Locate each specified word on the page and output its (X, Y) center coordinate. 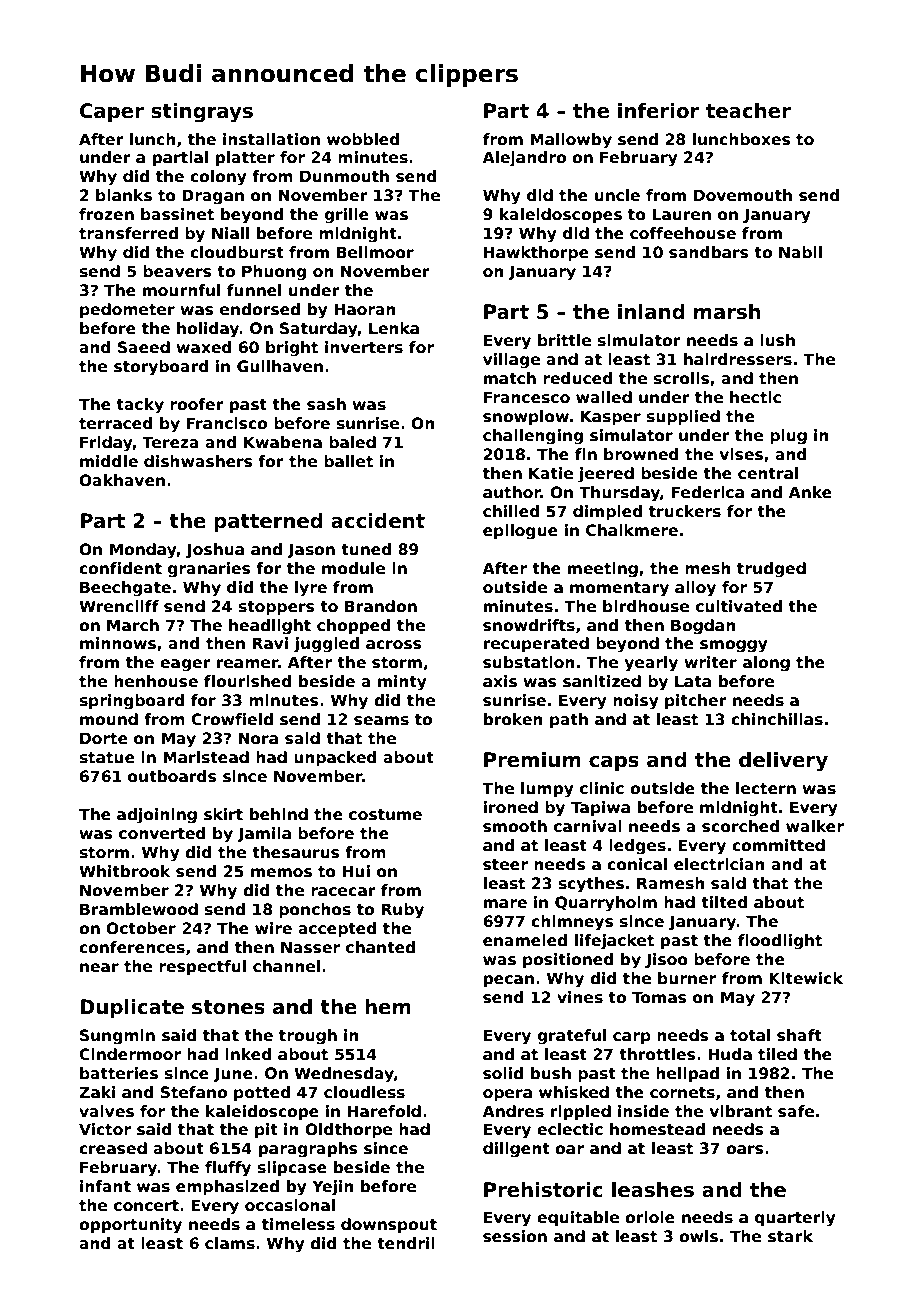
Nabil (800, 252)
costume (385, 815)
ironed (511, 807)
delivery (783, 762)
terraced (115, 423)
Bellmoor (375, 252)
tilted (724, 902)
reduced (577, 378)
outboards (172, 776)
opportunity (130, 1226)
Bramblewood (139, 909)
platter (245, 158)
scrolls (681, 378)
